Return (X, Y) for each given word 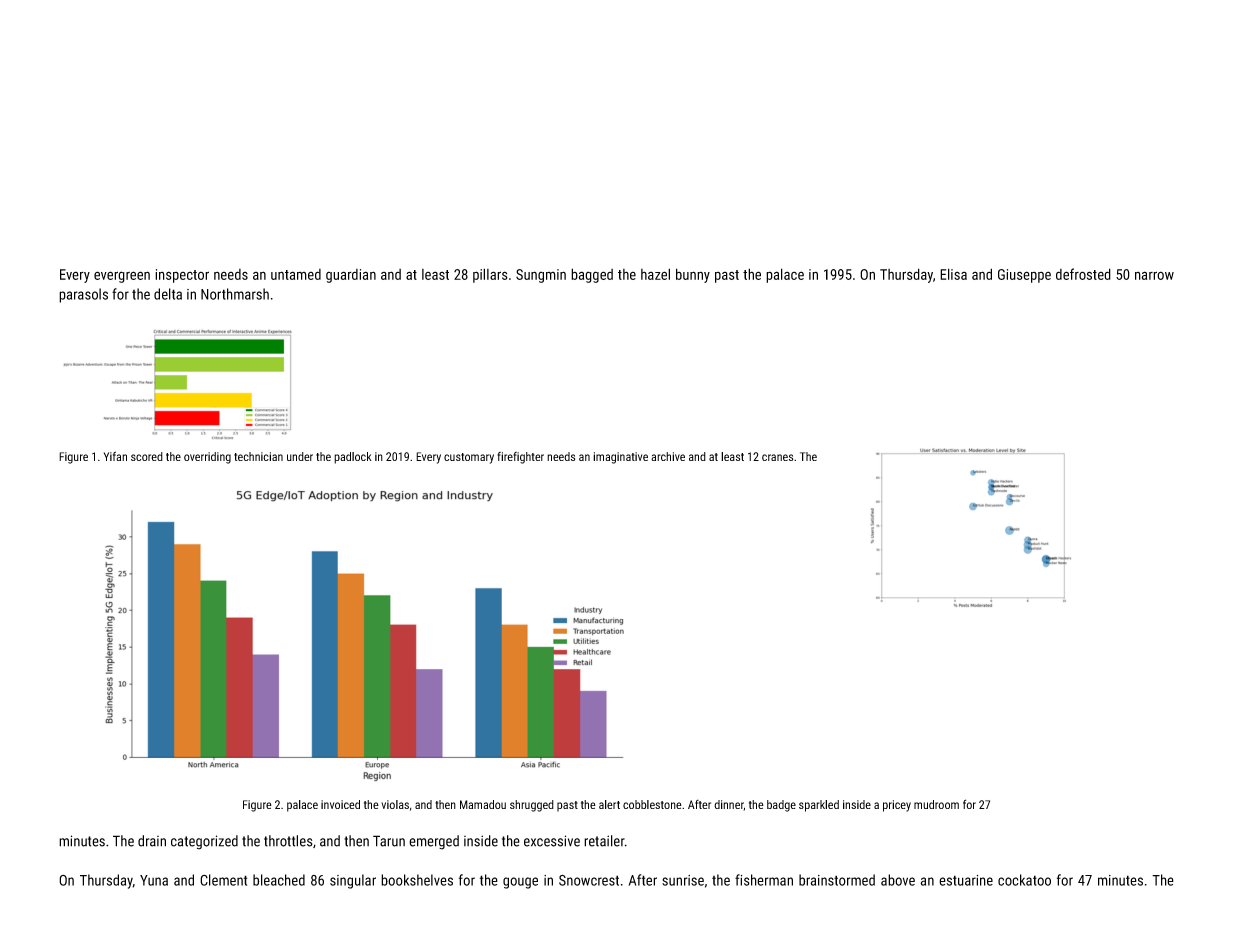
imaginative (620, 458)
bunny (693, 275)
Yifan (115, 456)
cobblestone (652, 804)
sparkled (819, 806)
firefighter (520, 458)
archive (668, 456)
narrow (1154, 275)
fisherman (764, 880)
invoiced (340, 804)
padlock (353, 458)
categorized (204, 842)
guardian (351, 276)
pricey (897, 806)
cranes (777, 457)
